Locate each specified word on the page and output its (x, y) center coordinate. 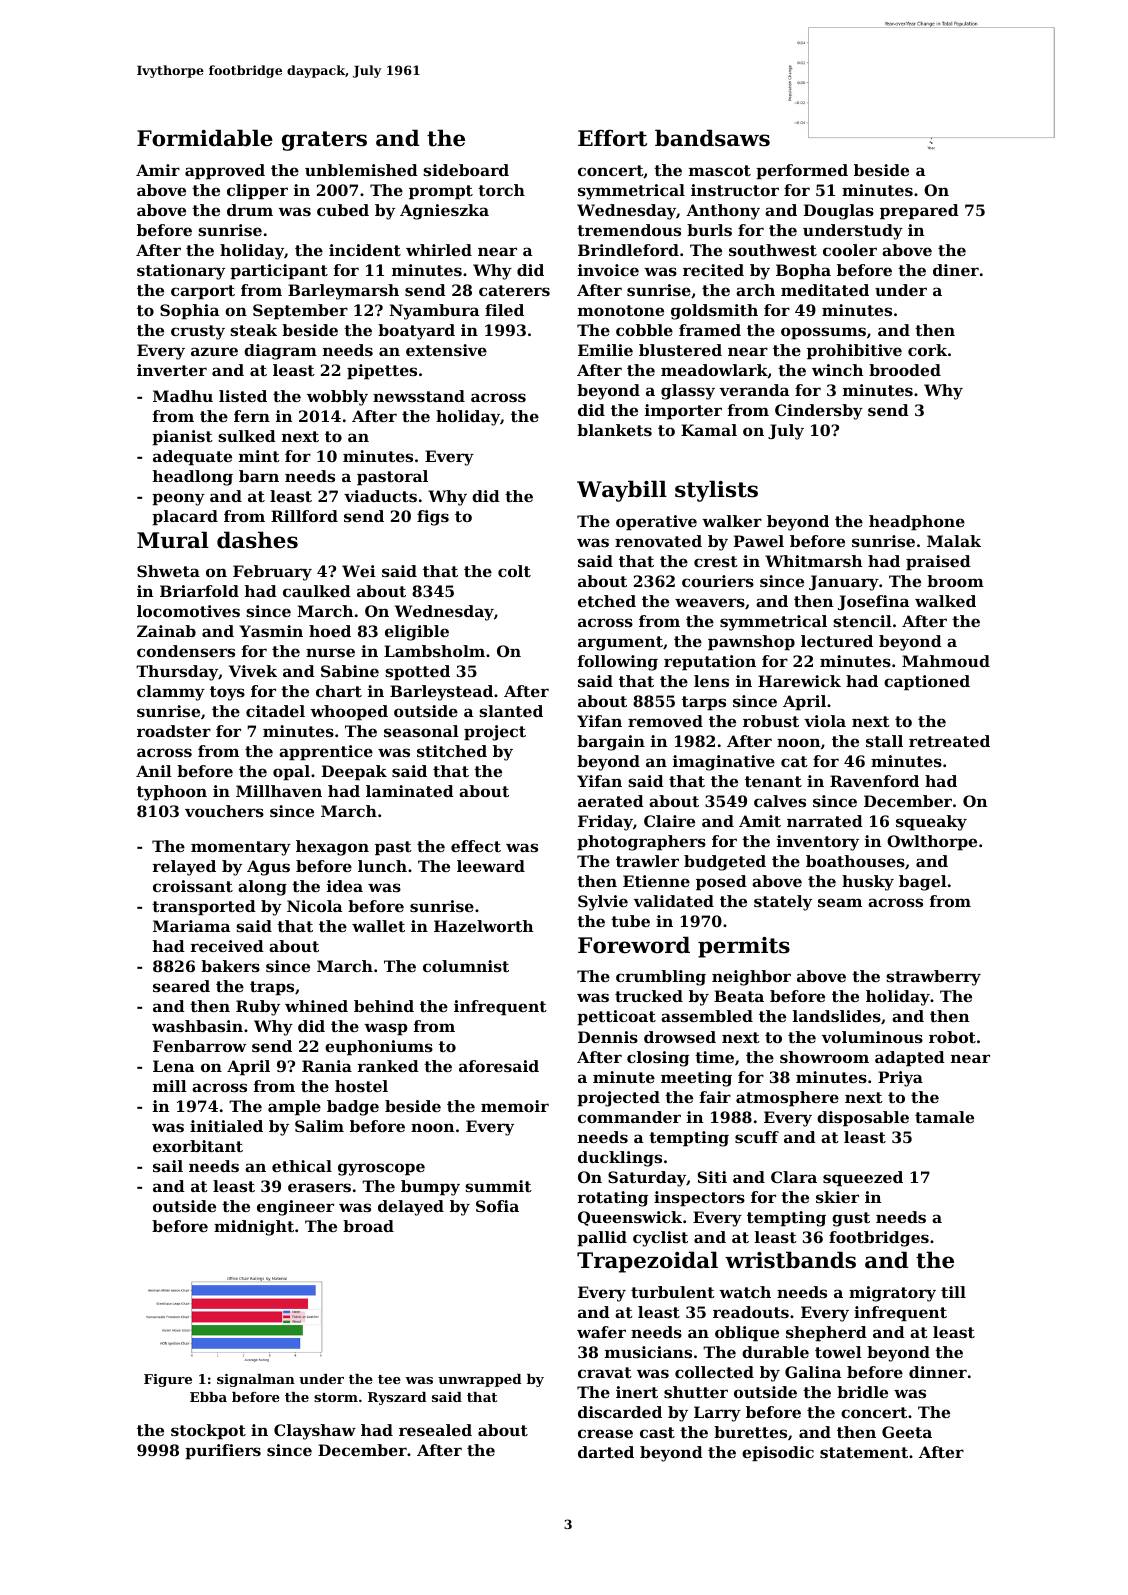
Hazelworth (483, 926)
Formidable (205, 138)
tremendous (629, 230)
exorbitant (198, 1146)
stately (783, 903)
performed (802, 172)
